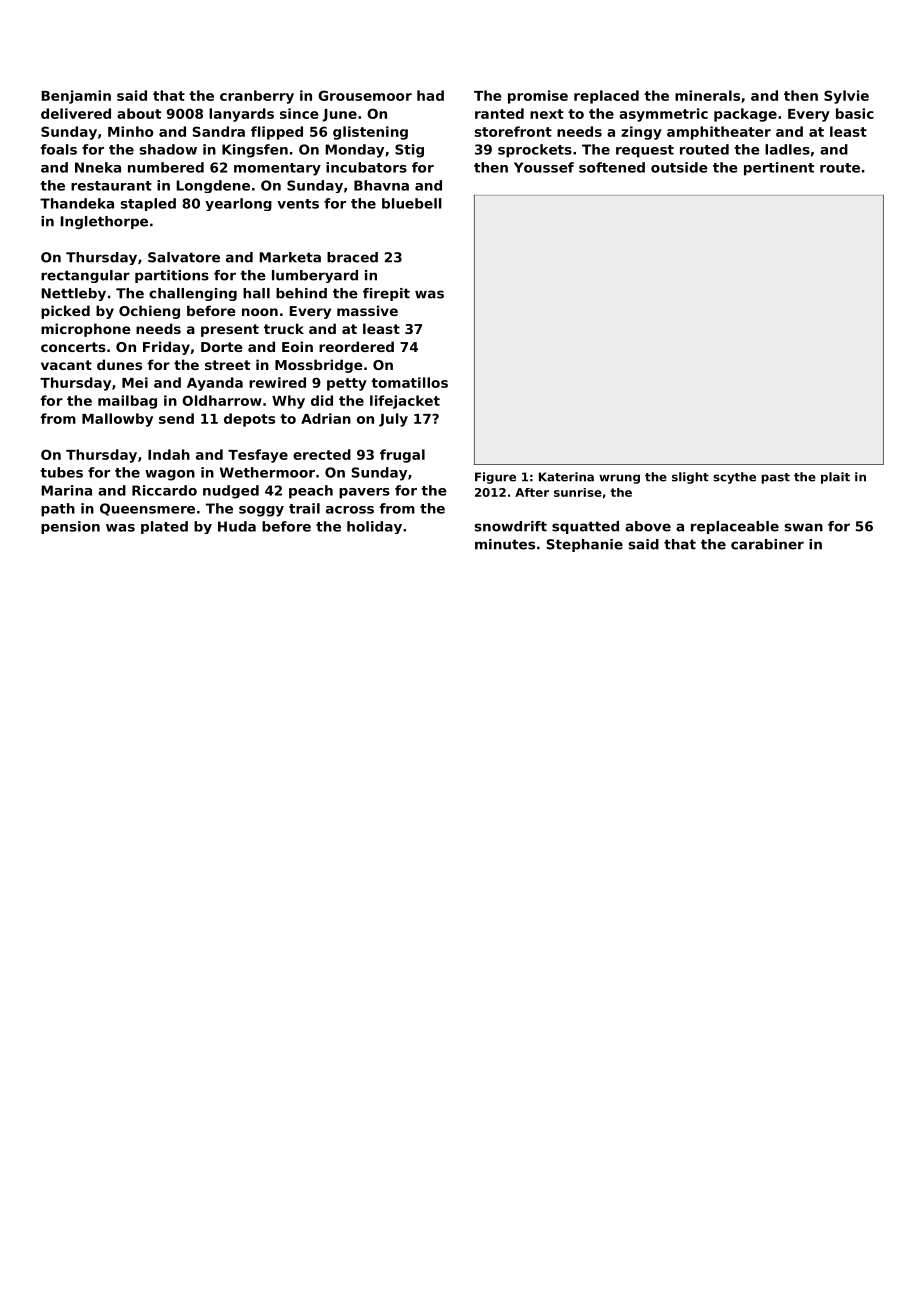  Describe the element at coordinates (258, 456) in the screenshot. I see `Tesfaye` at that location.
